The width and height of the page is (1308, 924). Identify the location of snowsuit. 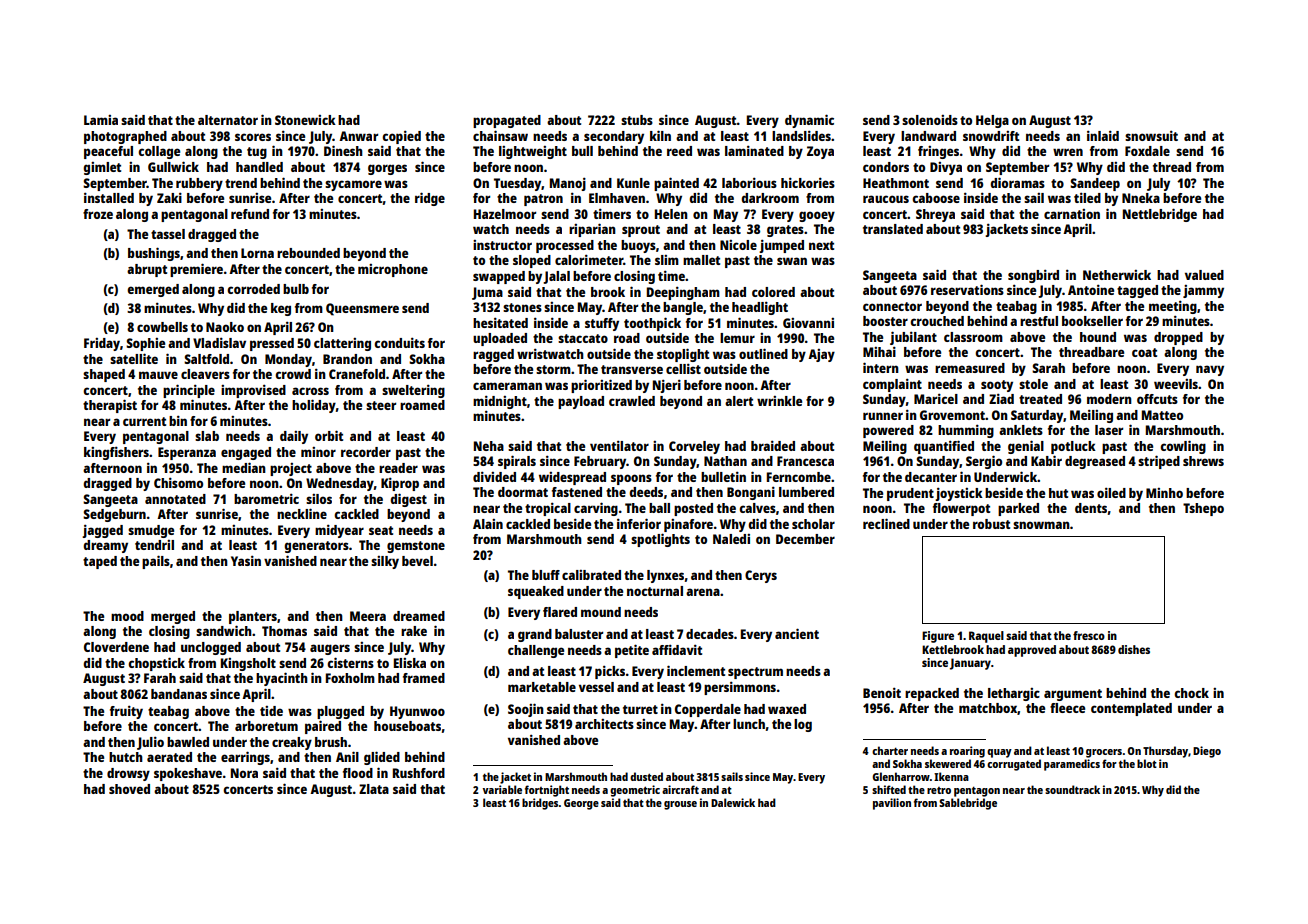
(1151, 136).
